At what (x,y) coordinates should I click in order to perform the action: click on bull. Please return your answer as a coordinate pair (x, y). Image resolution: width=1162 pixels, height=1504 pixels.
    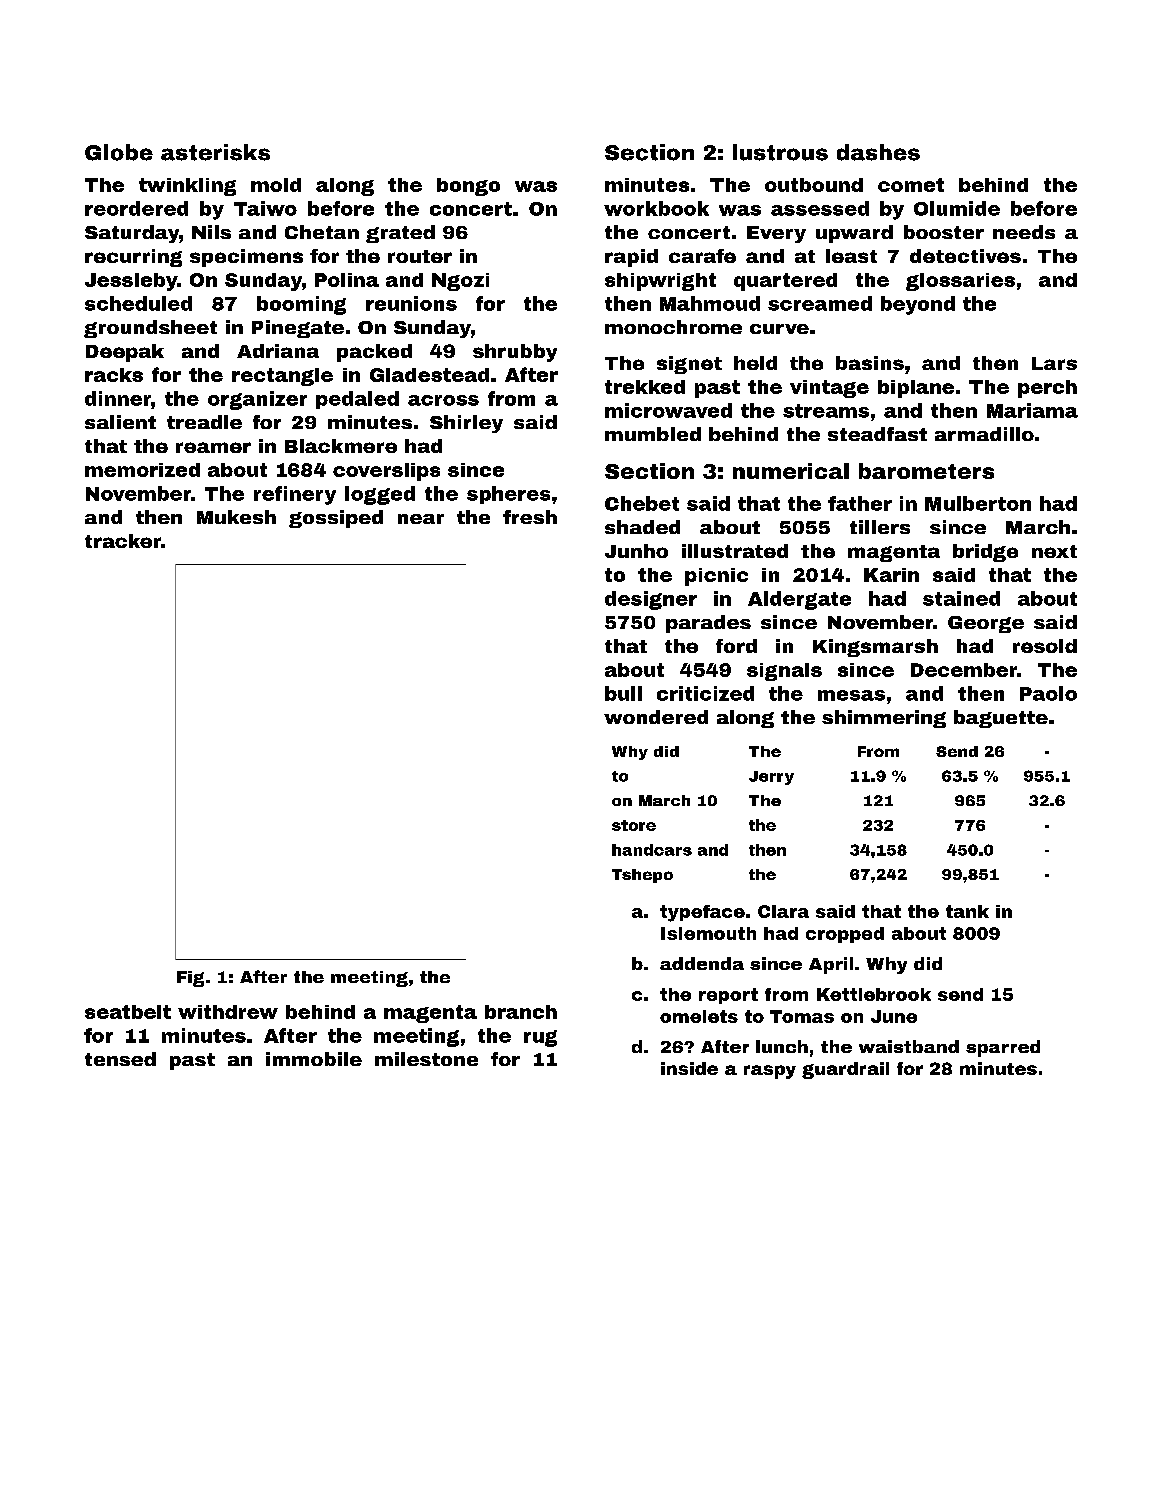
    Looking at the image, I should click on (623, 693).
